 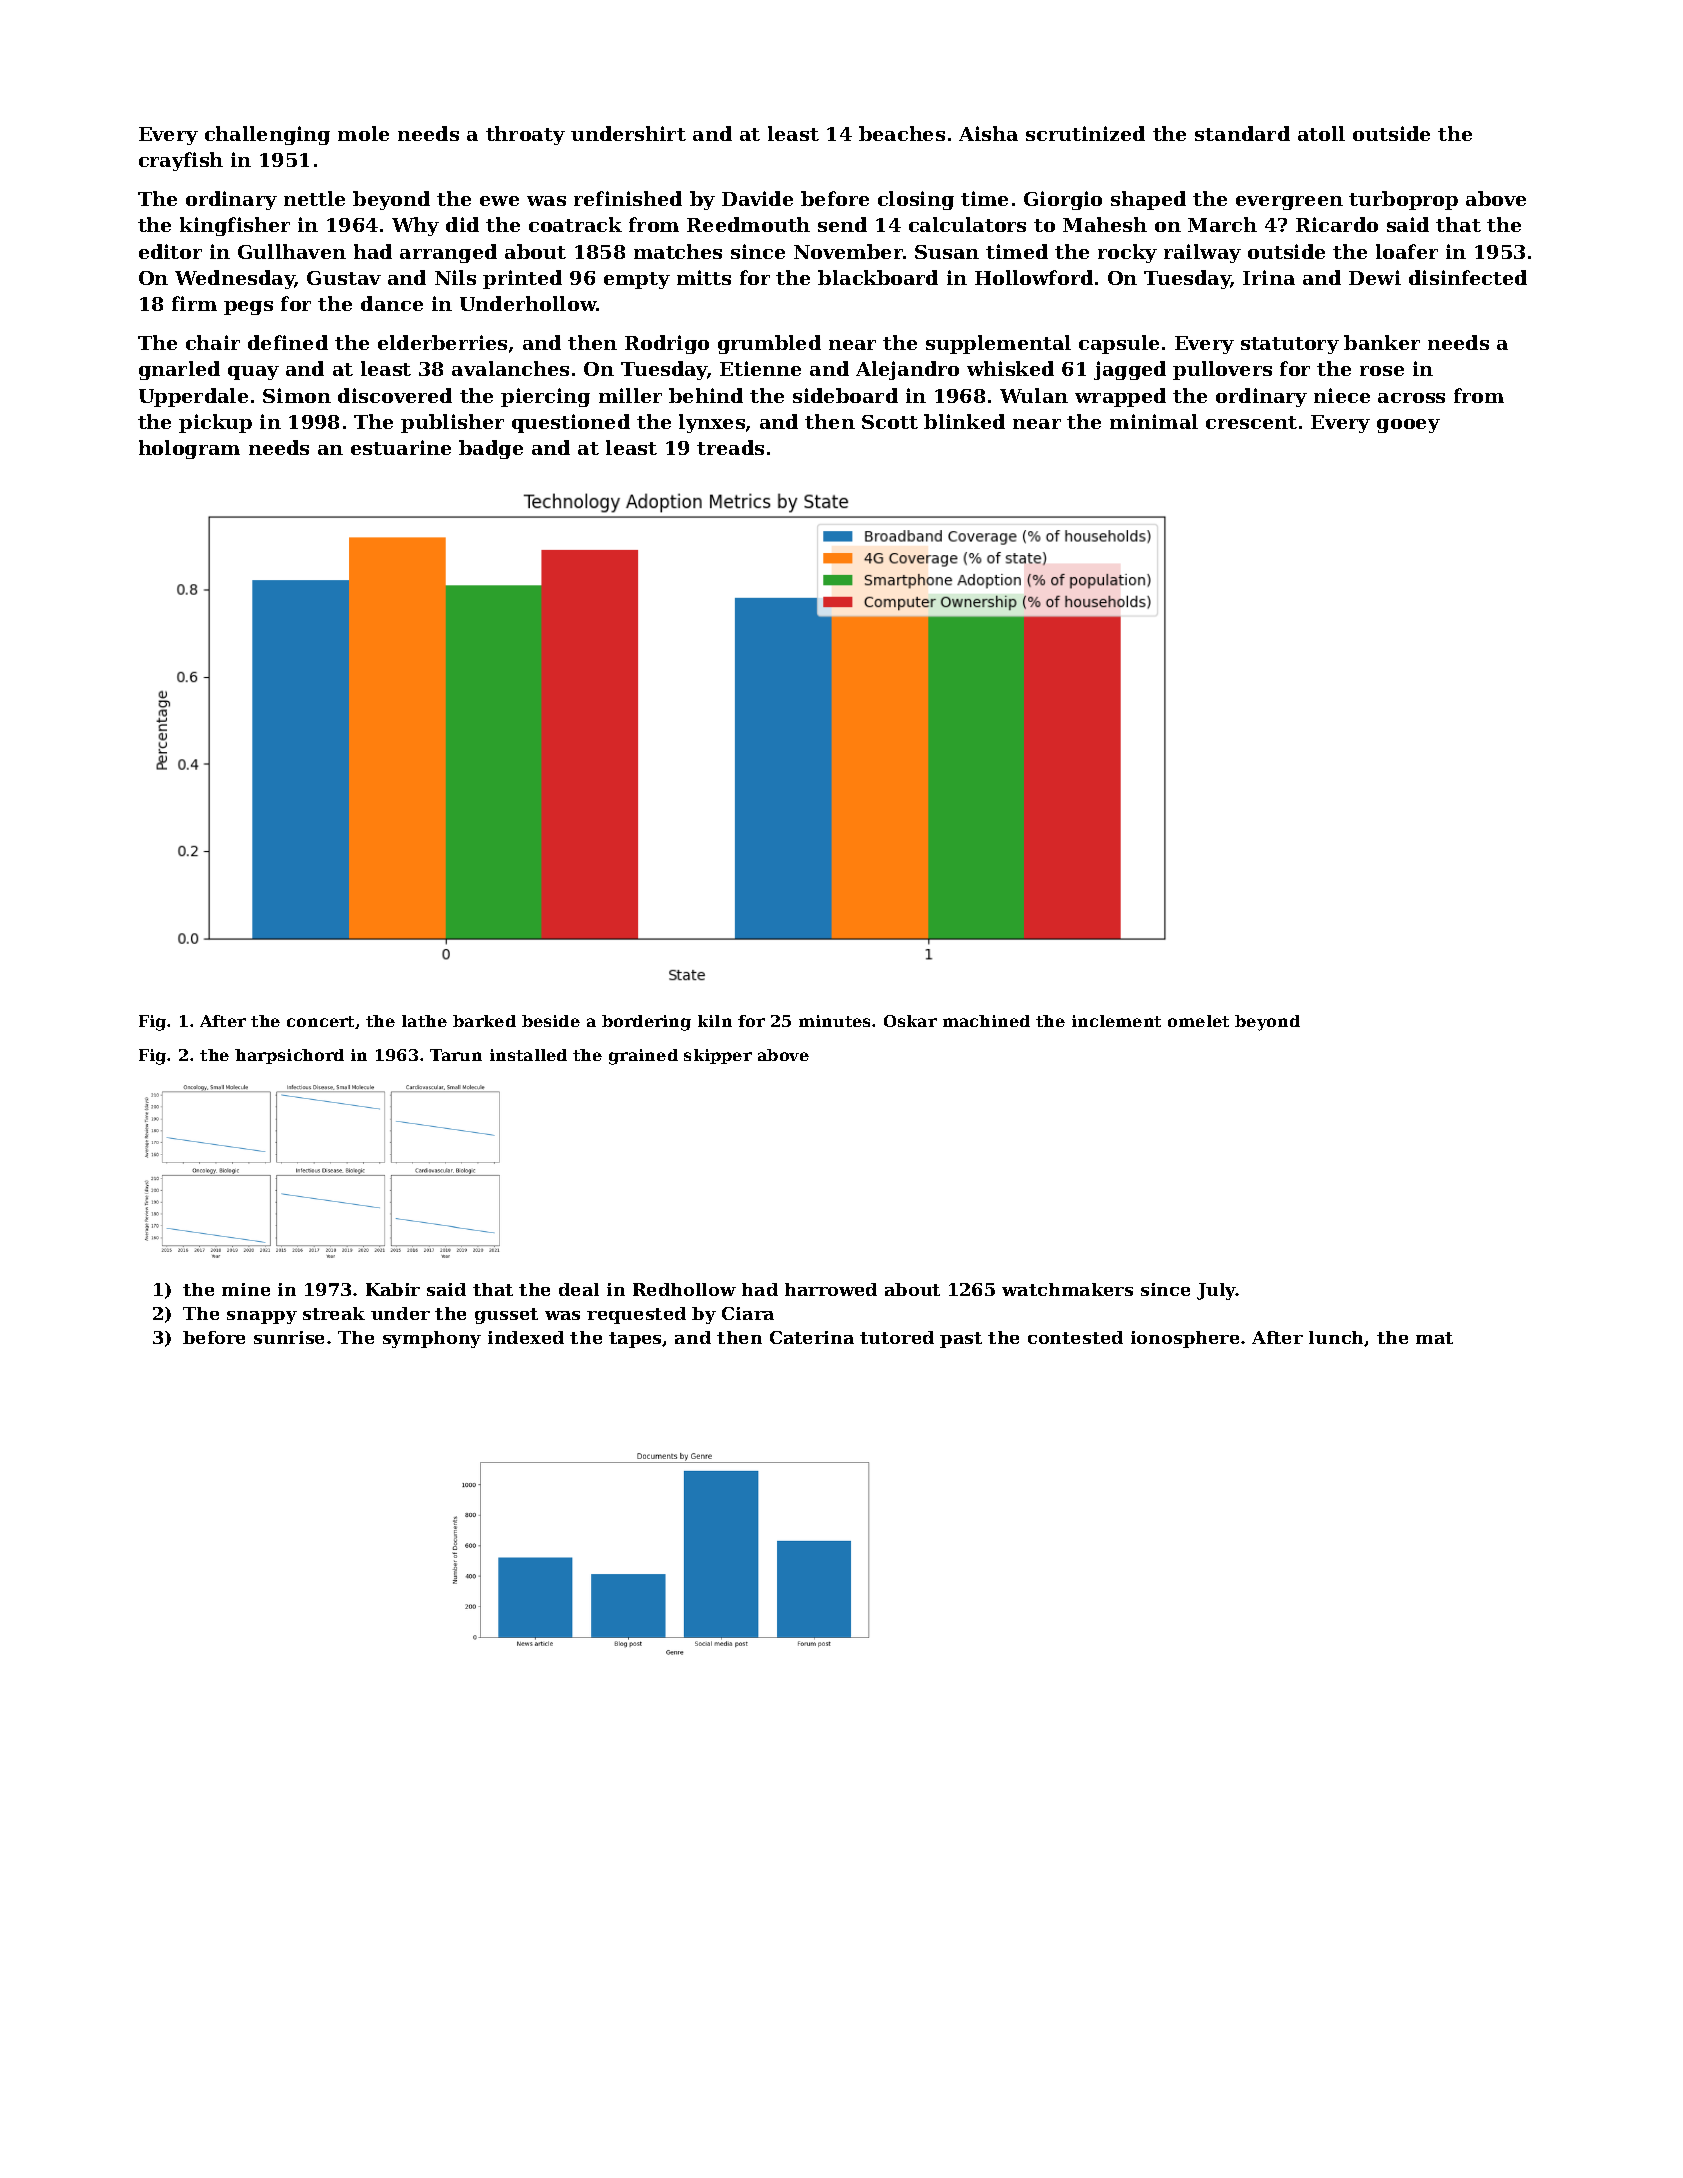 I want to click on gooey, so click(x=1408, y=426).
